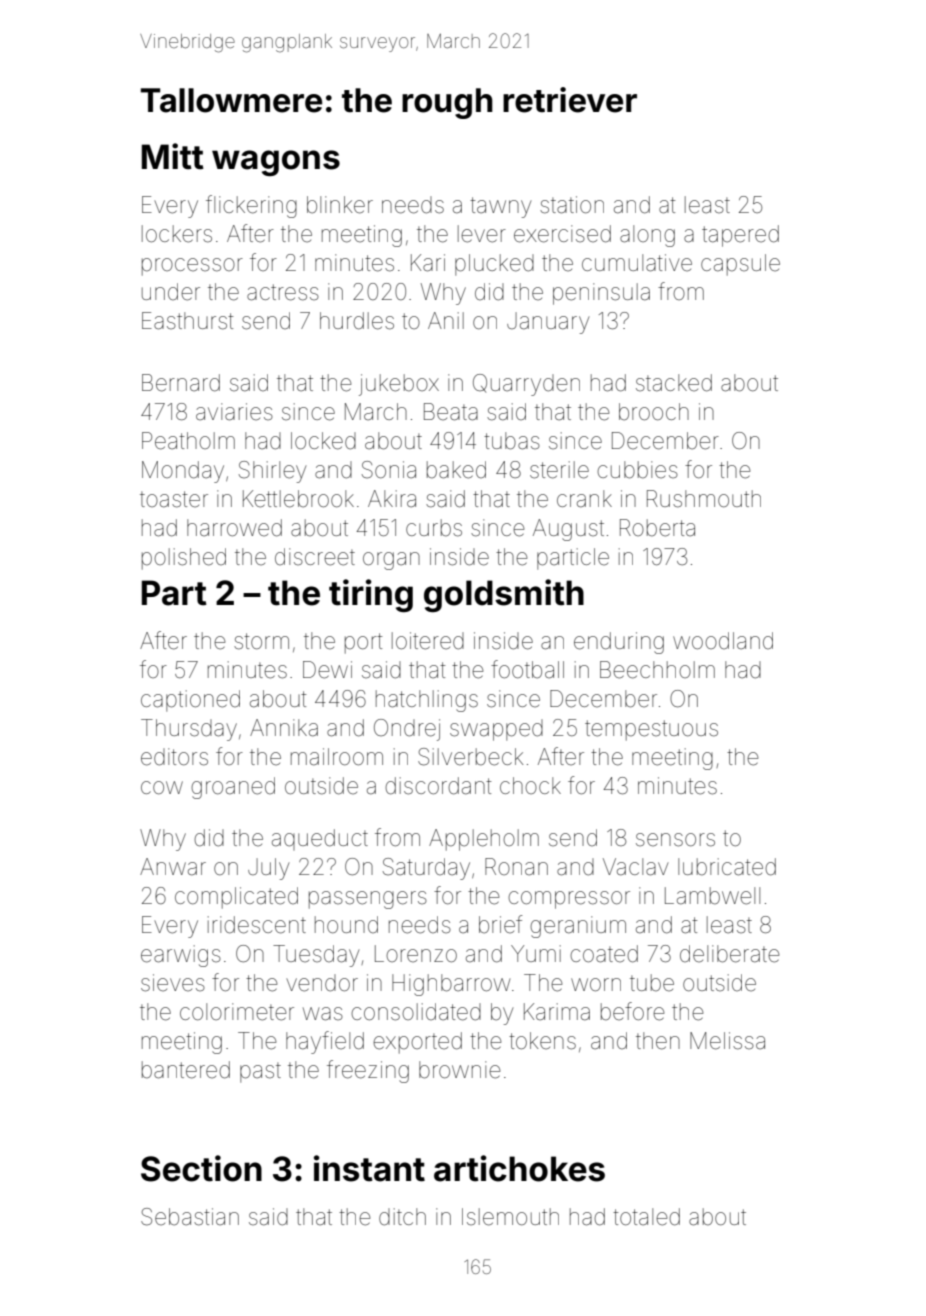 This image has height=1316, width=926. What do you see at coordinates (268, 869) in the image?
I see `July` at bounding box center [268, 869].
